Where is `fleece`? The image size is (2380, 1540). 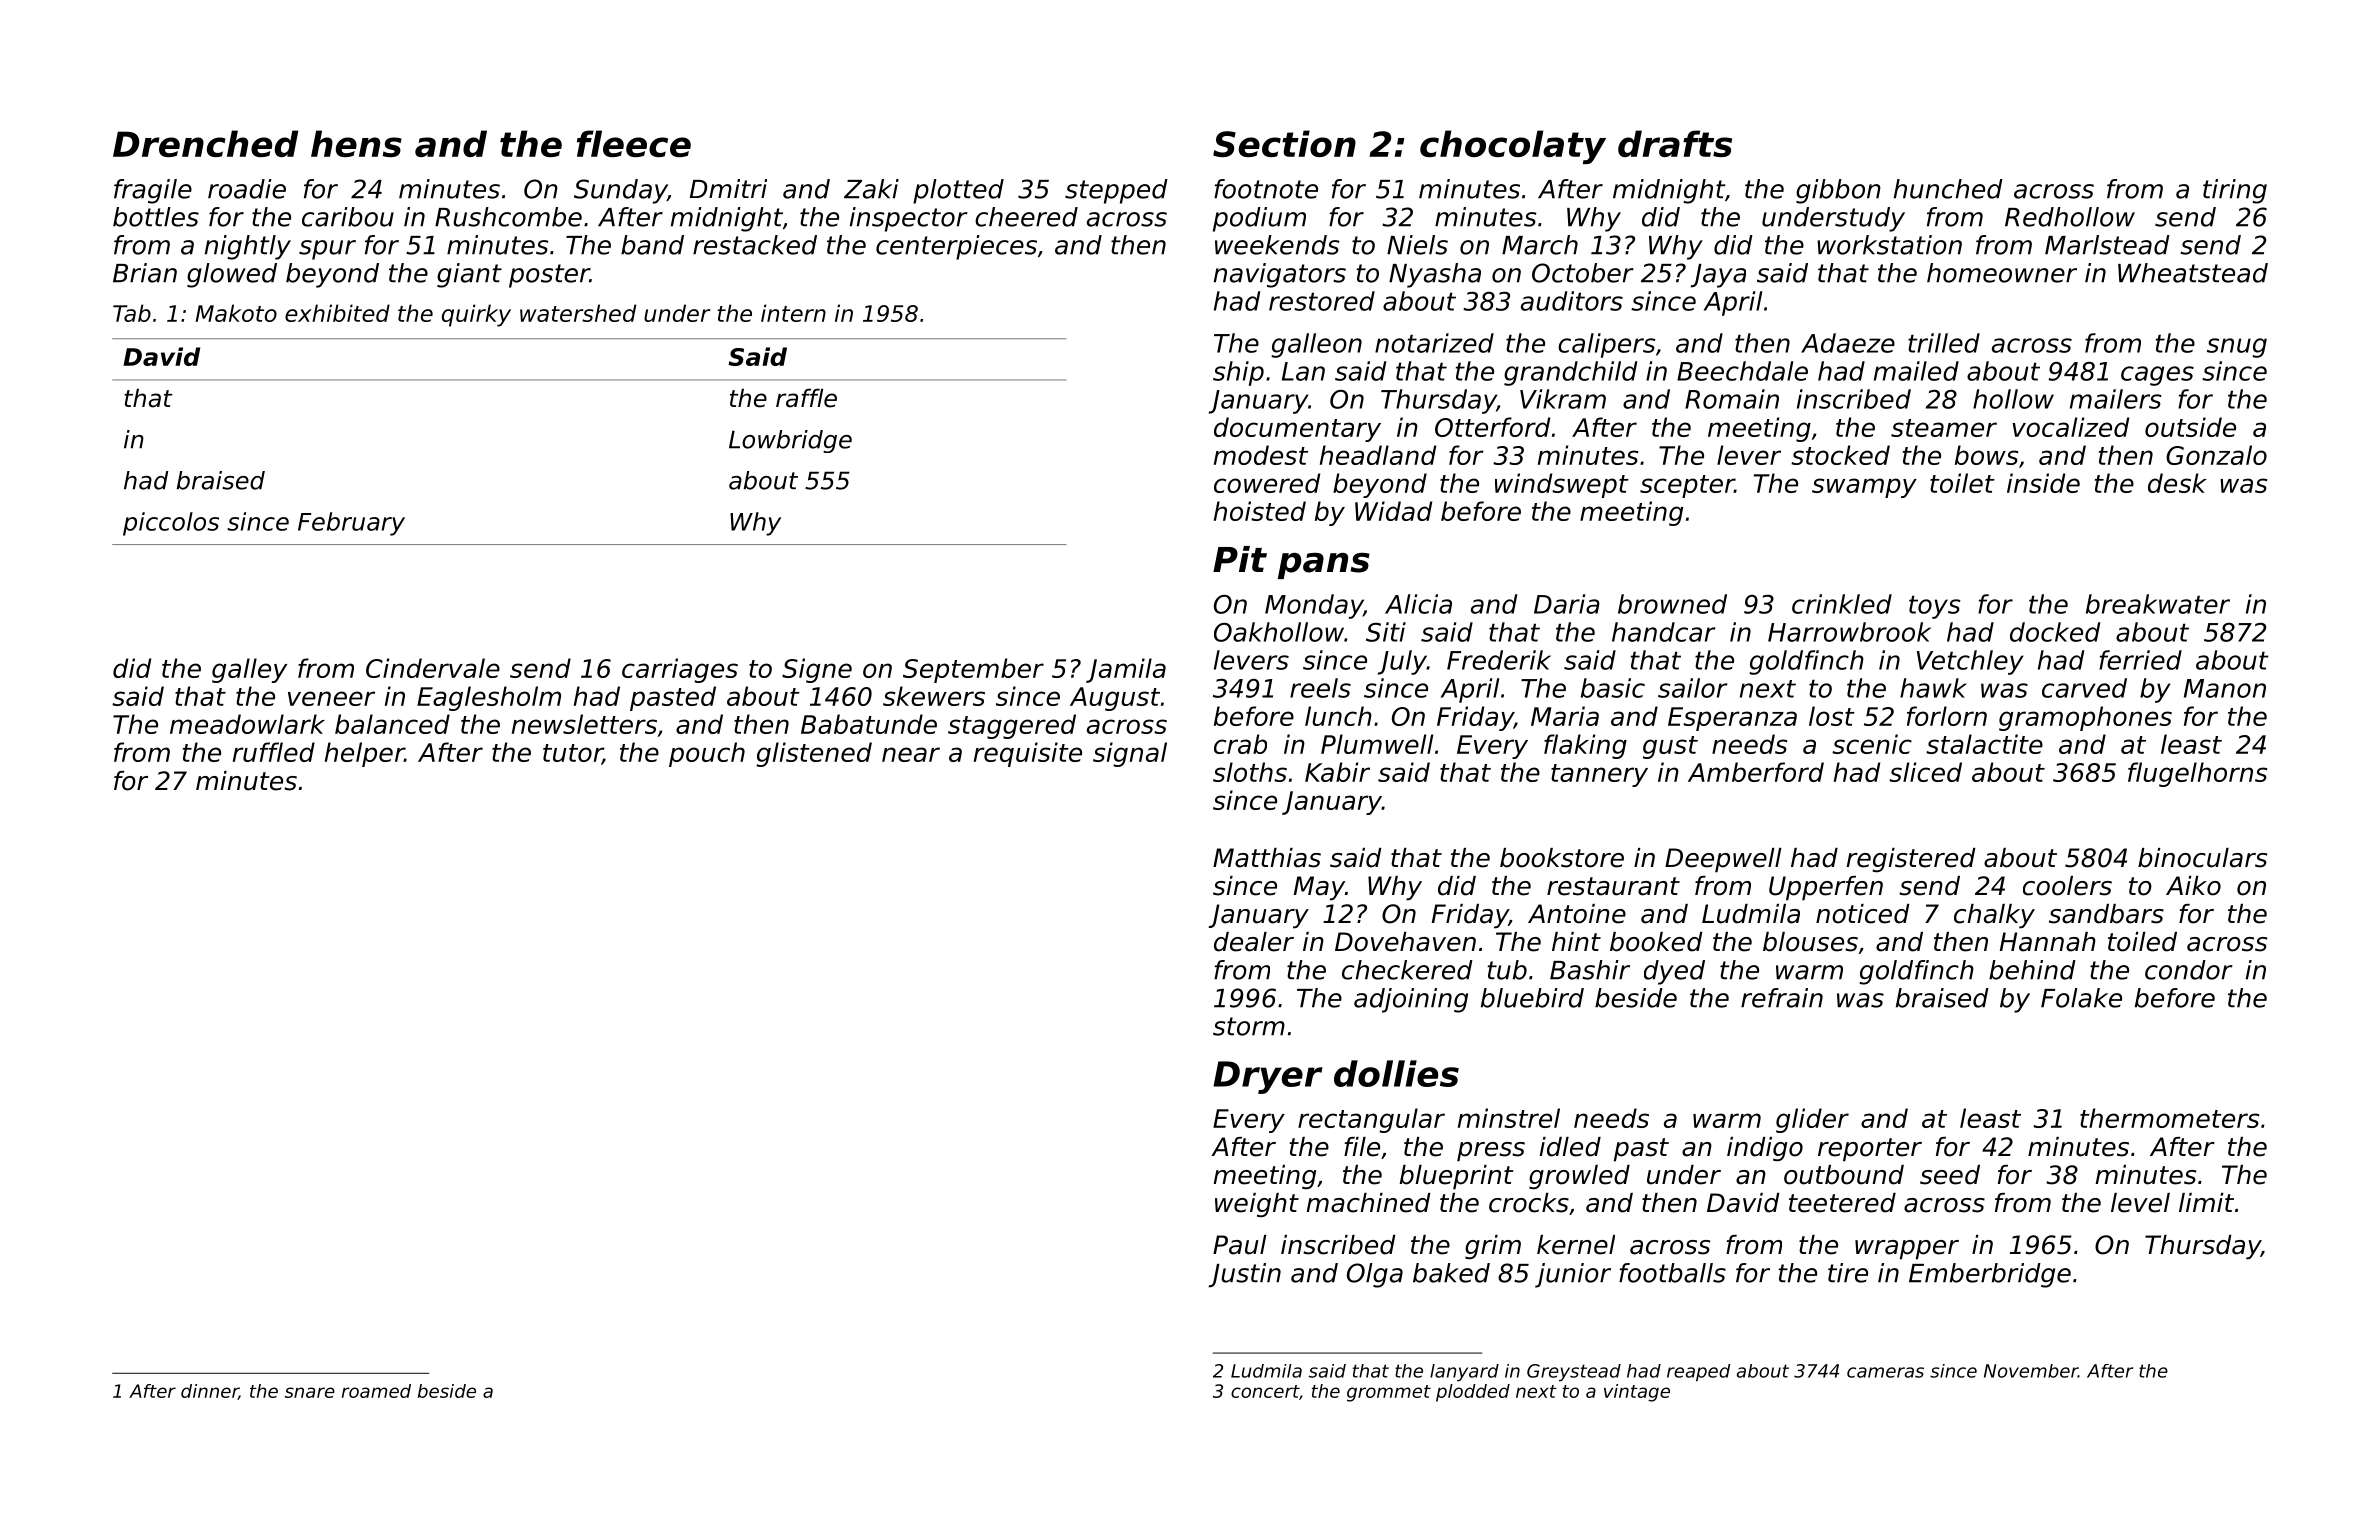
fleece is located at coordinates (634, 143).
